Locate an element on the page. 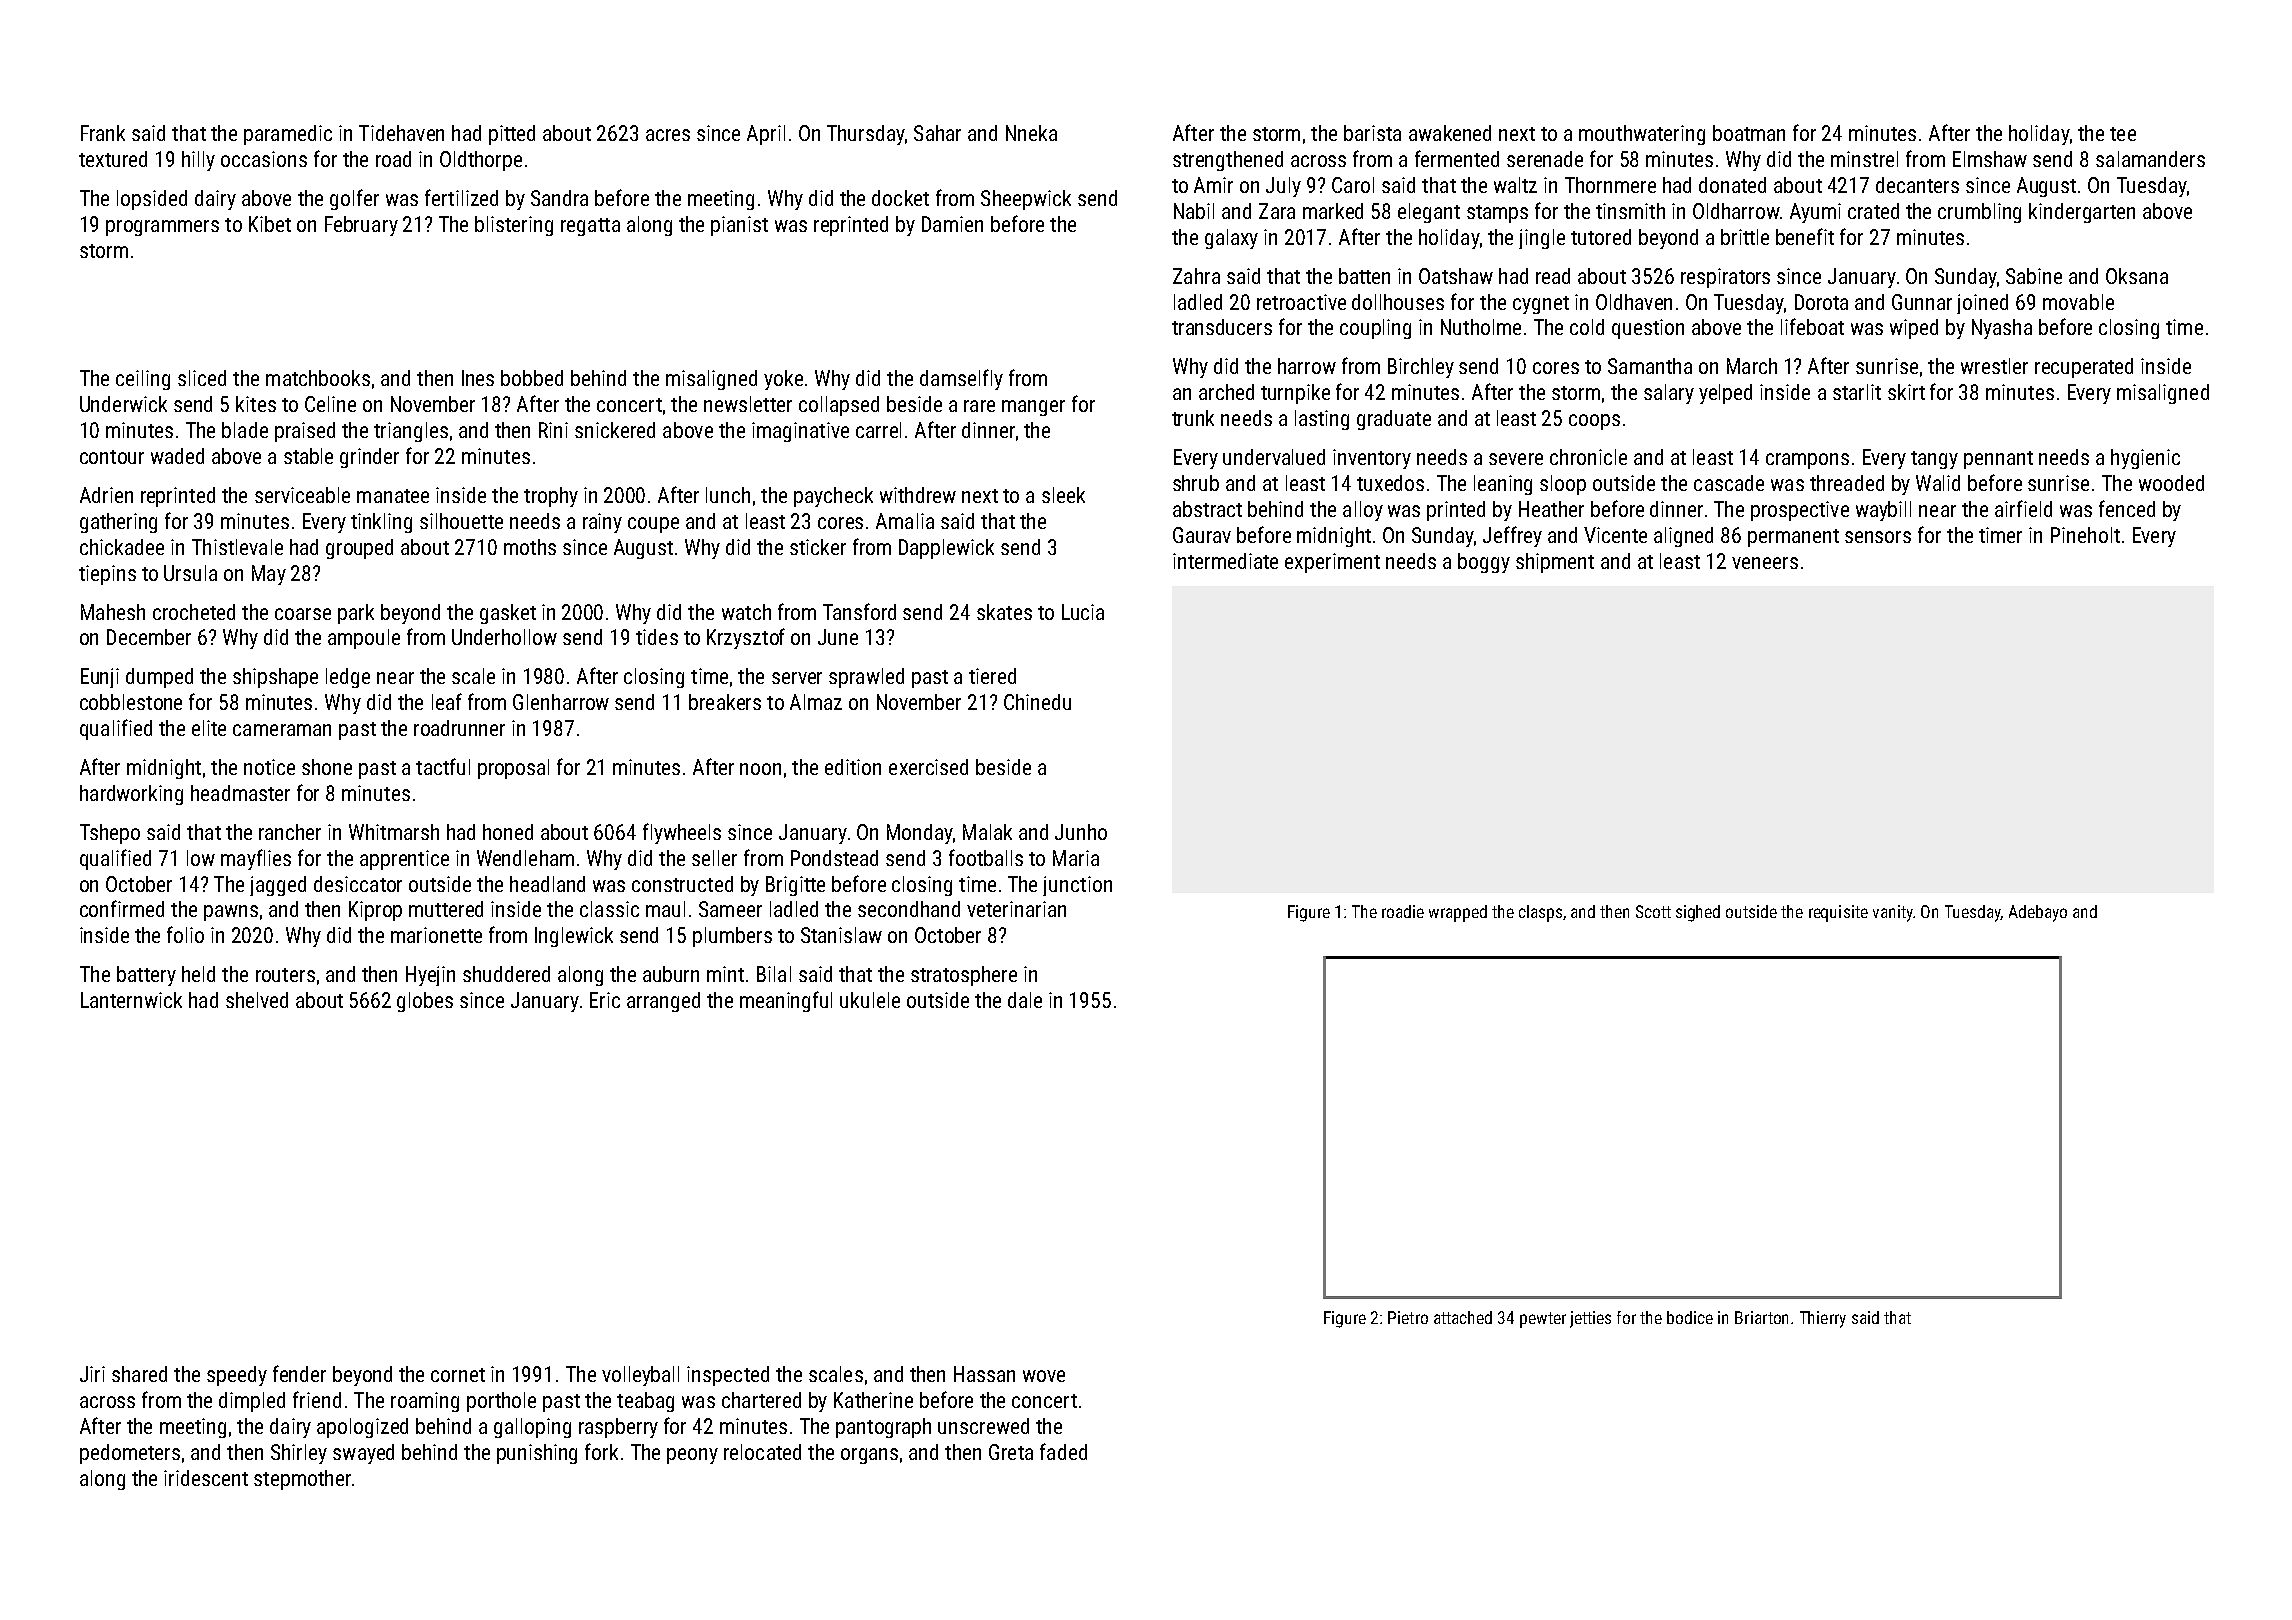 This image has height=1620, width=2292. volleyball is located at coordinates (640, 1376).
